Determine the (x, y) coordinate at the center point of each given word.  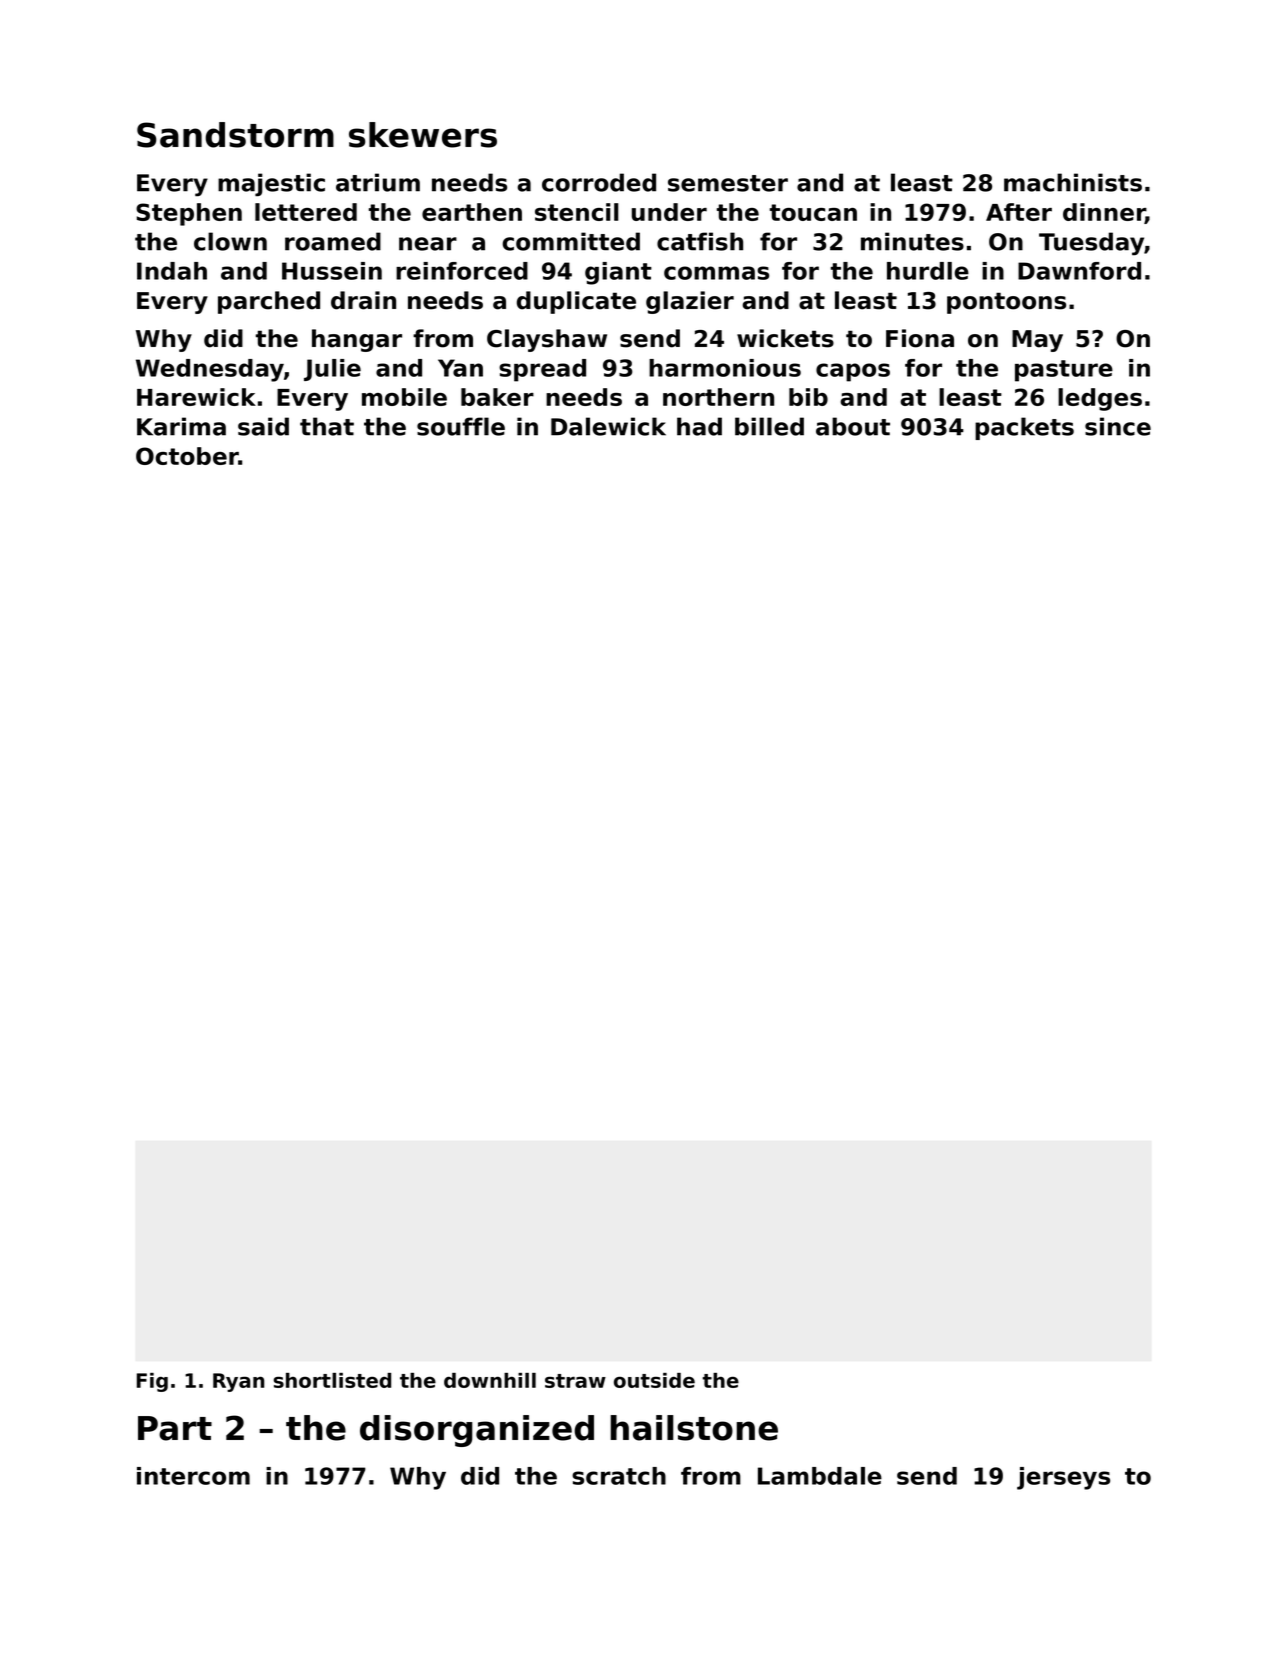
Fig (152, 1382)
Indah (172, 271)
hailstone (694, 1428)
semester (728, 183)
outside (654, 1380)
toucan (813, 212)
